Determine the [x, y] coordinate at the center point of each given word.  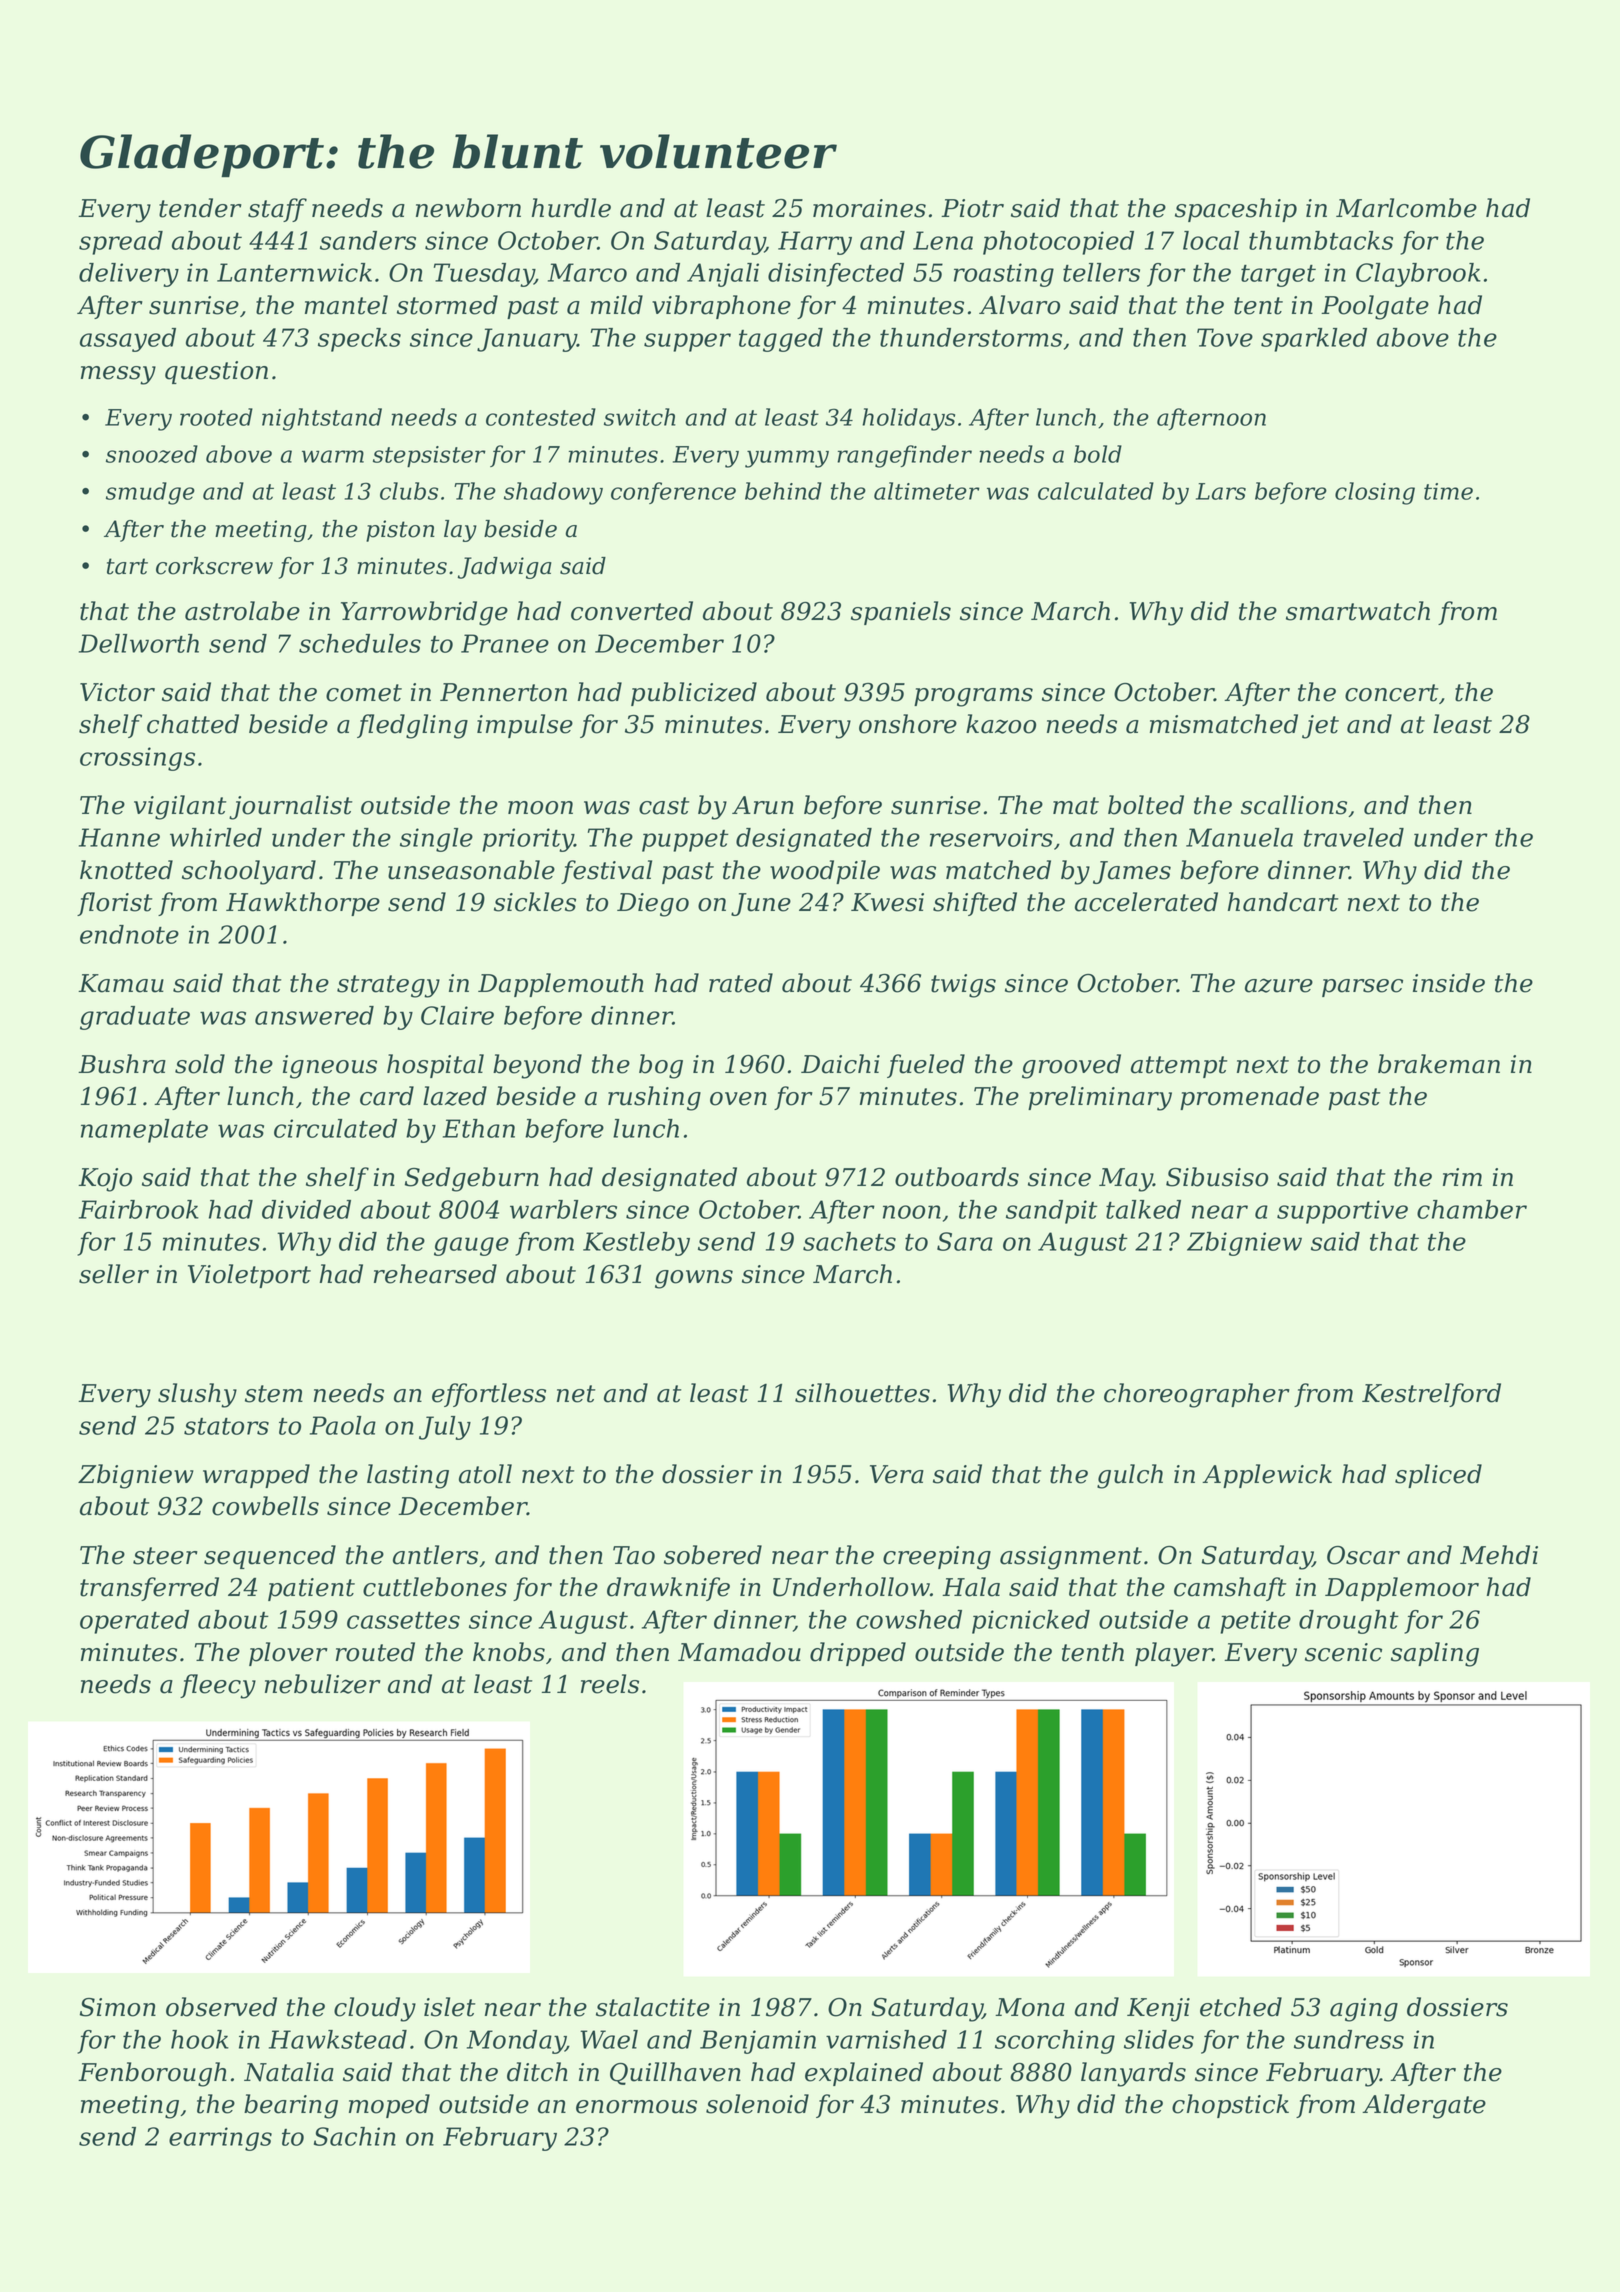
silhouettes [862, 1393]
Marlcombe [1406, 208]
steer [165, 1556]
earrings [220, 2139]
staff [277, 210]
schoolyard [249, 872]
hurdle [571, 208]
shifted [975, 904]
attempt [1179, 1067]
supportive [1342, 1212]
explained [864, 2074]
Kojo [105, 1180]
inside [1449, 983]
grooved [1071, 1066]
